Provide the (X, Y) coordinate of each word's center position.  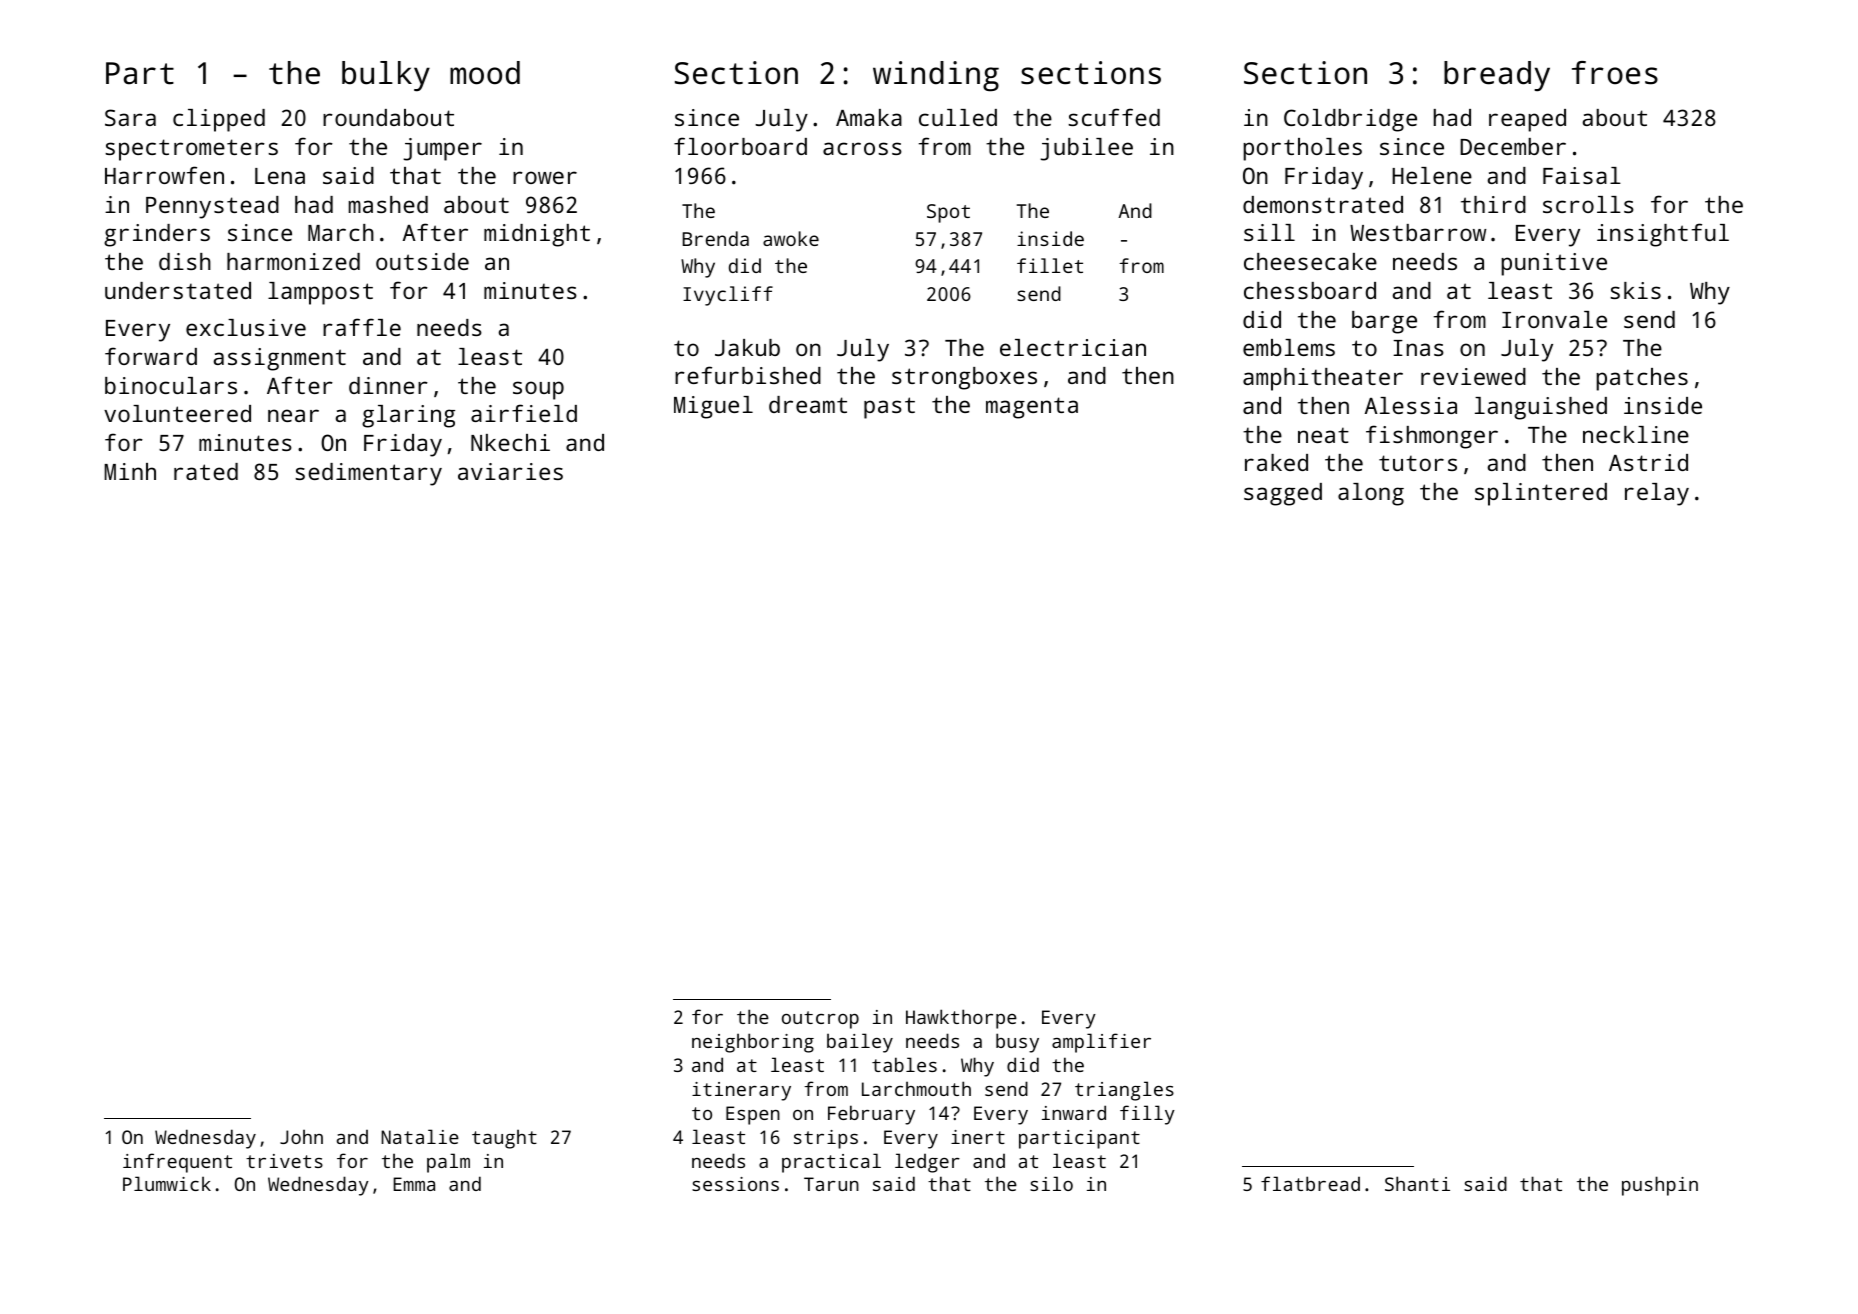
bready (1497, 76)
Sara (130, 117)
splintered (1541, 494)
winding (936, 76)
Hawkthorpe (961, 1019)
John (301, 1136)
